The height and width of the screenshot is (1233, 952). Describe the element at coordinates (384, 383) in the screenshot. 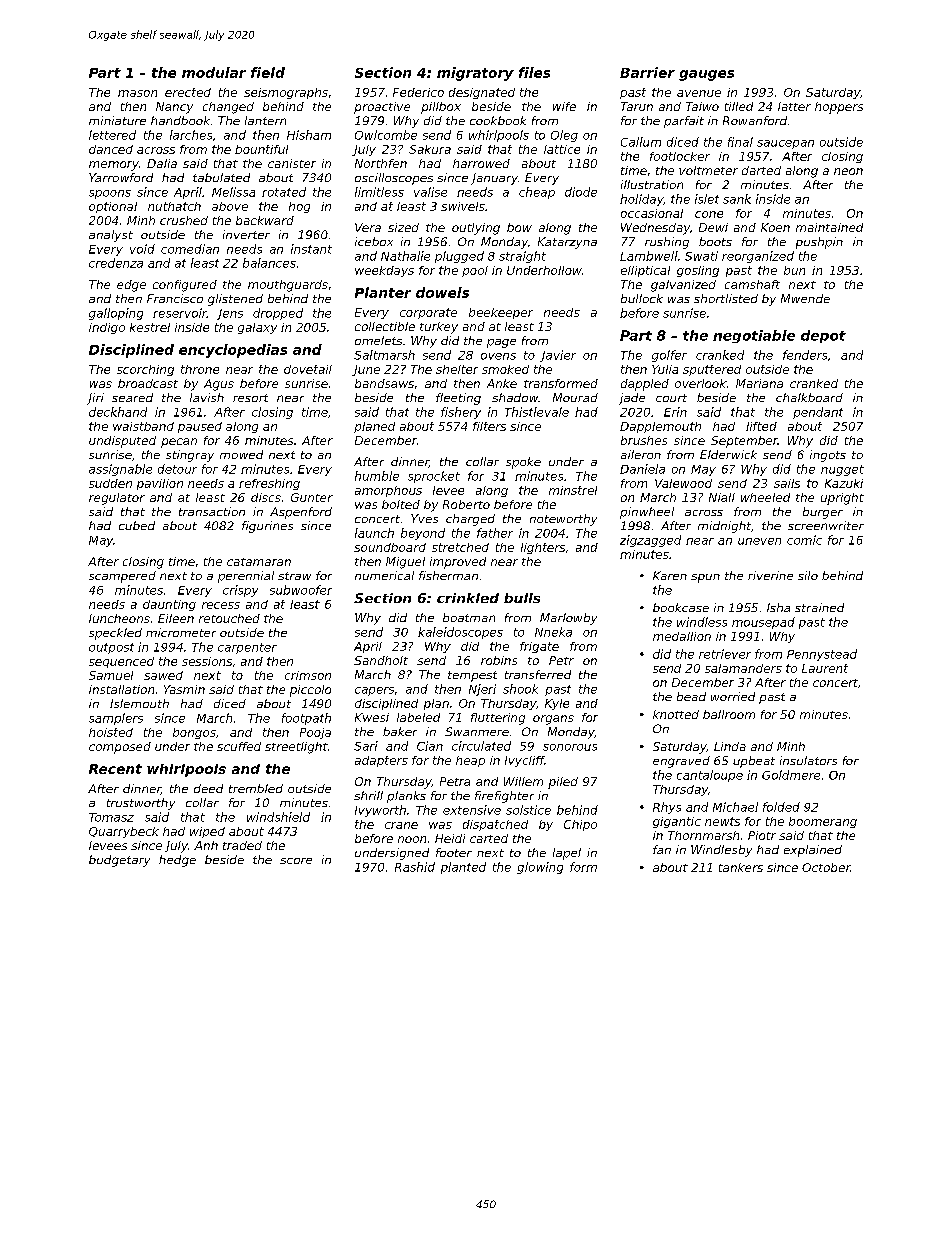

I see `bandsaws` at that location.
